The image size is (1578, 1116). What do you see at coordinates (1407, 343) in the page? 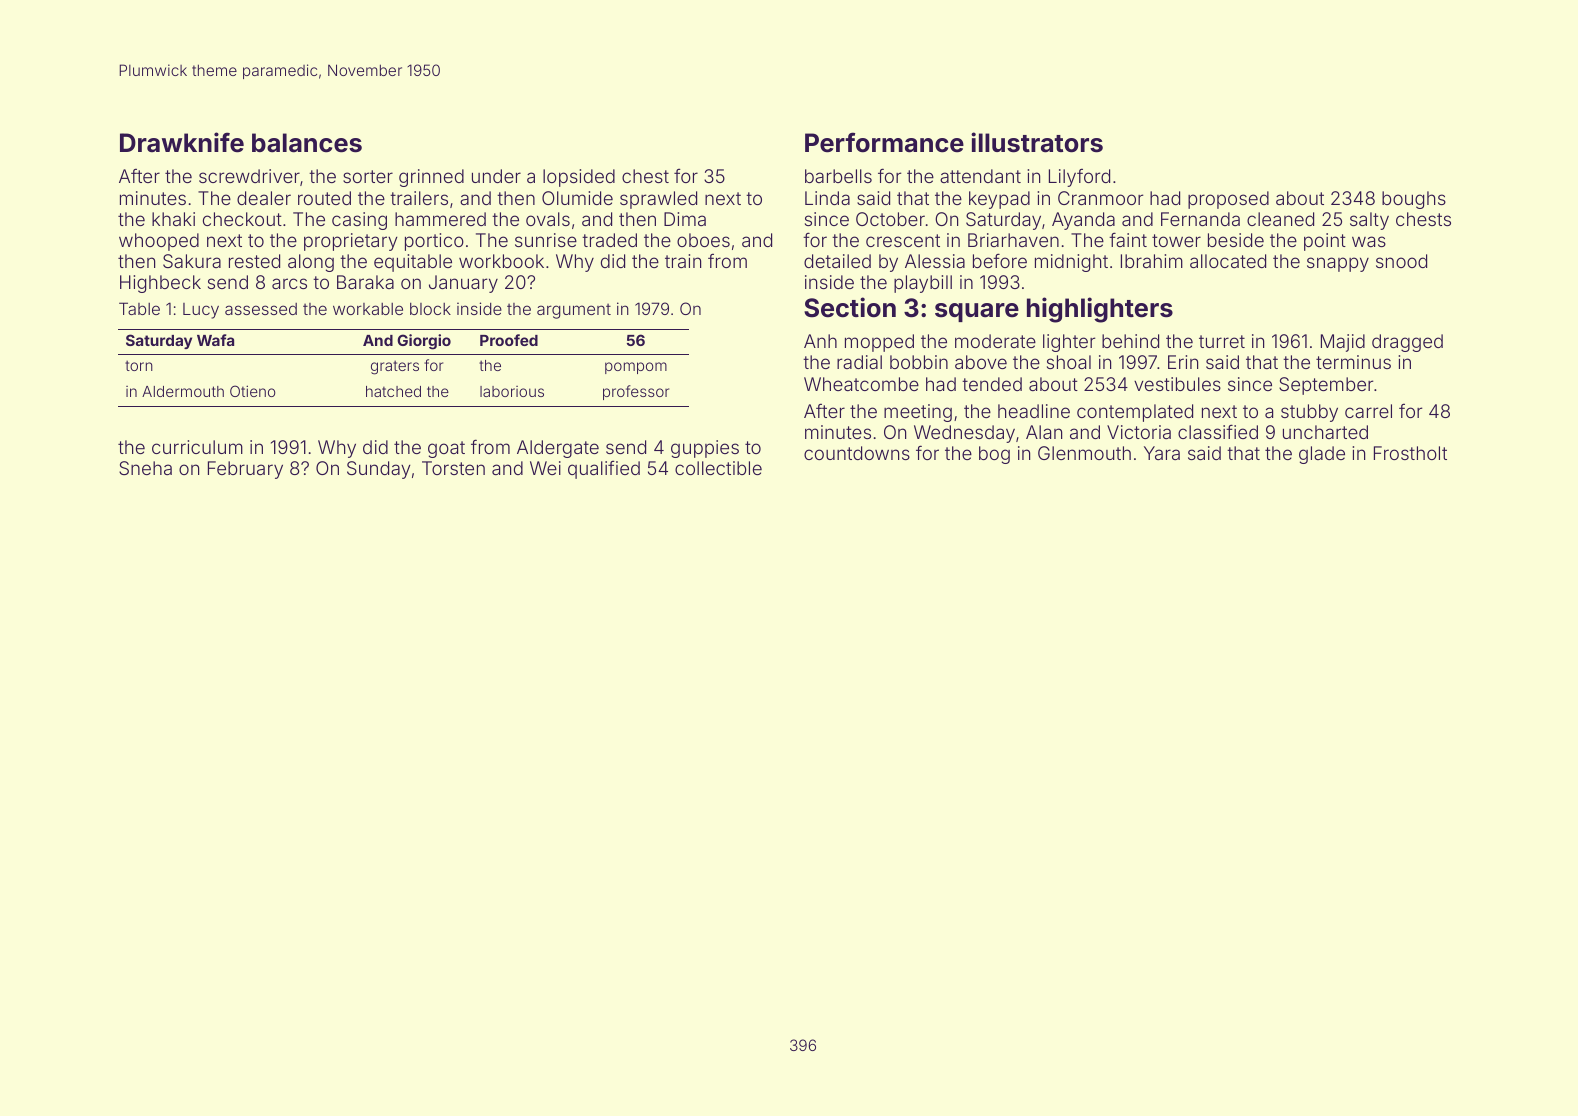
I see `dragged` at bounding box center [1407, 343].
